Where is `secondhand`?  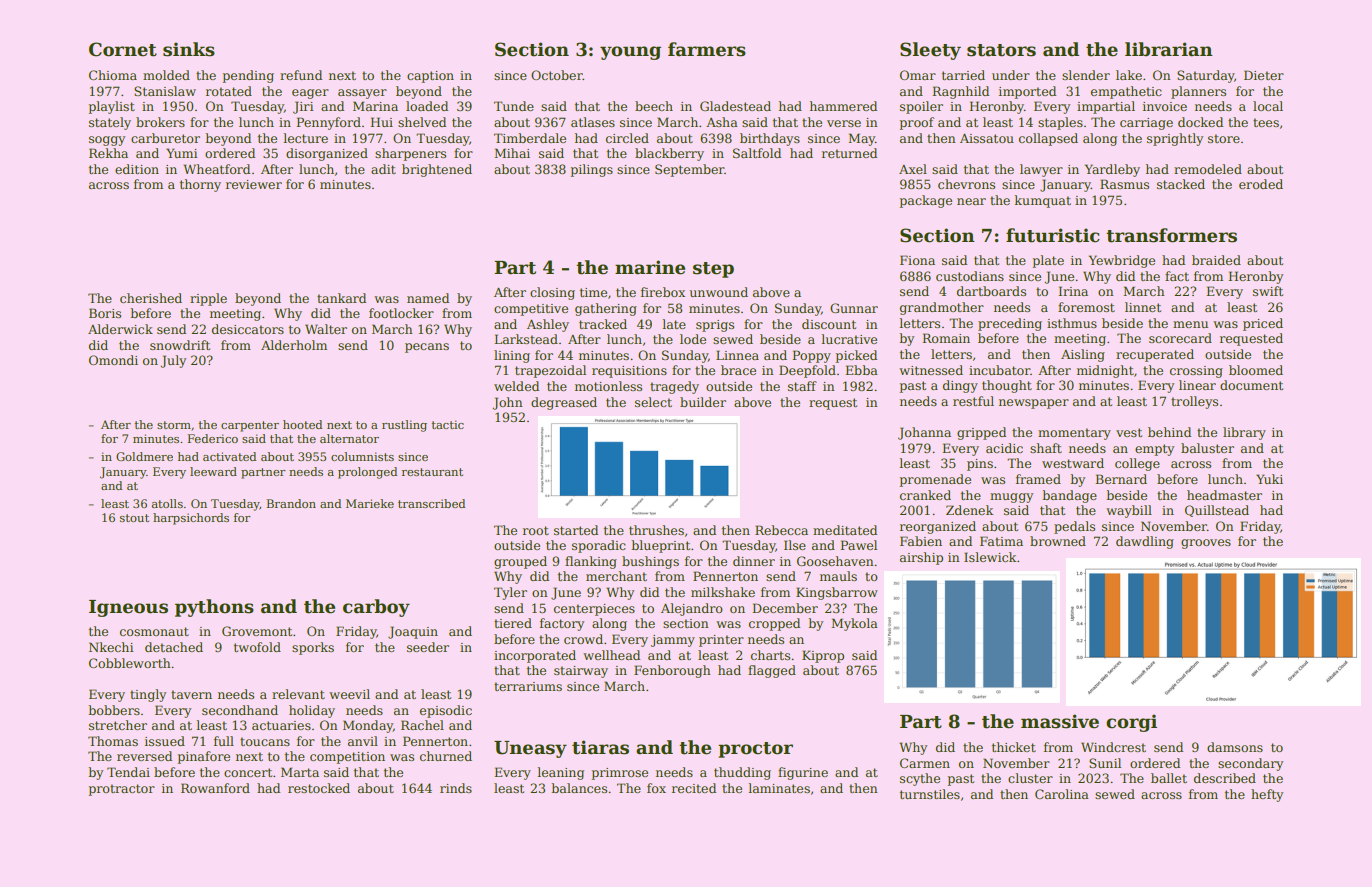 secondhand is located at coordinates (240, 710).
